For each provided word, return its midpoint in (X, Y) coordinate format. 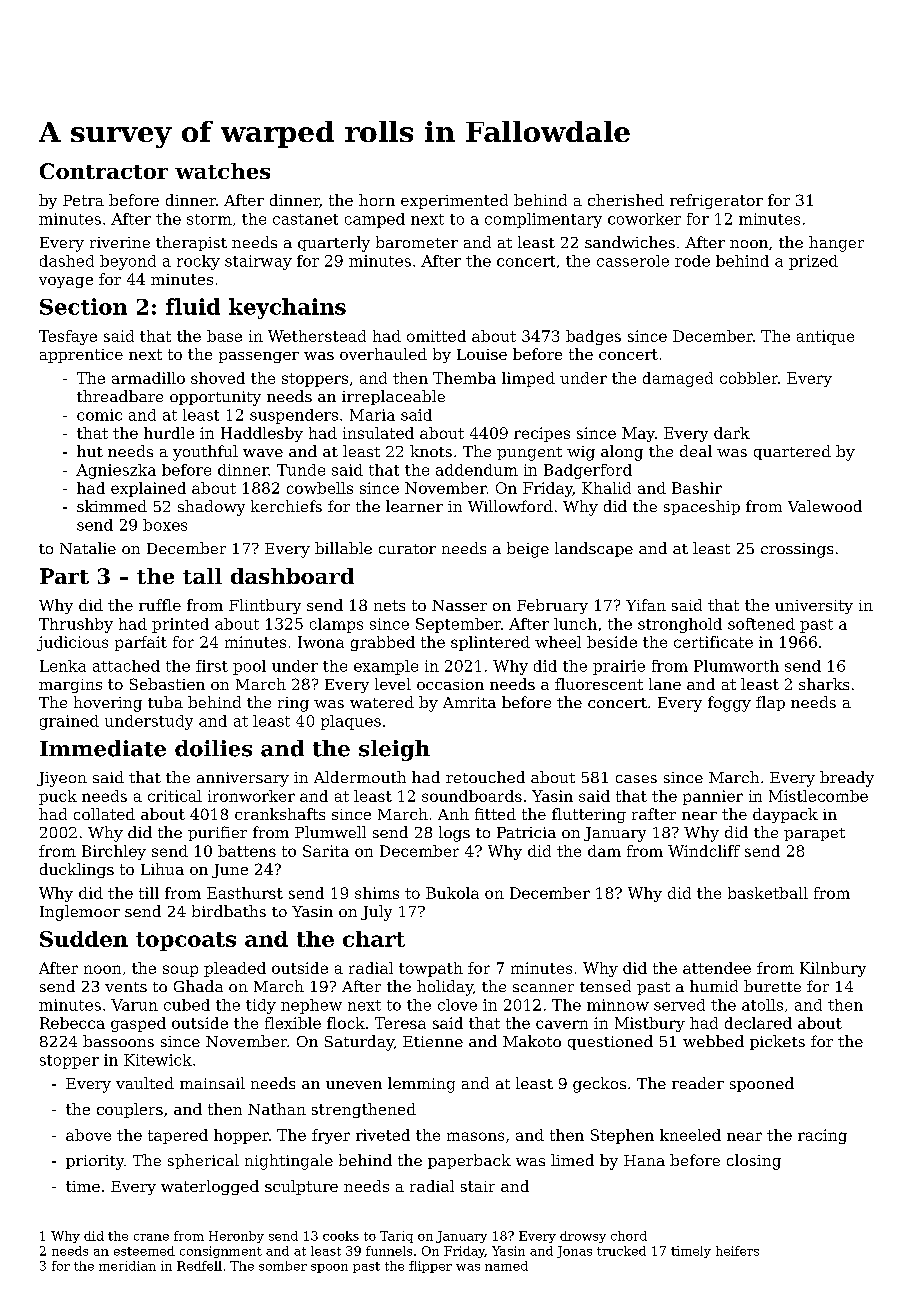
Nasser (459, 605)
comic (99, 415)
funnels (389, 1251)
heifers (737, 1251)
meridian (127, 1266)
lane (665, 684)
